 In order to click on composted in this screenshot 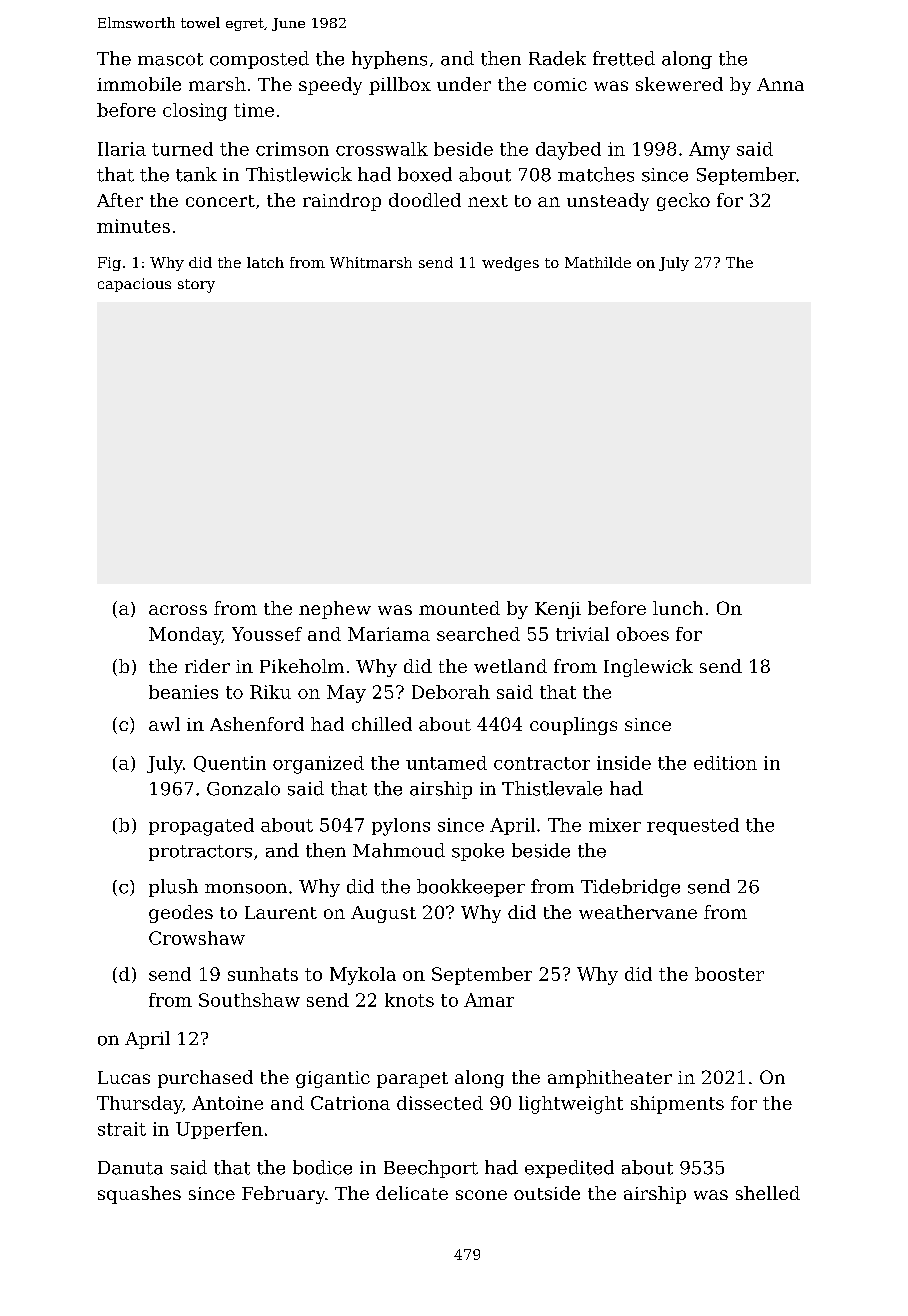, I will do `click(259, 60)`.
